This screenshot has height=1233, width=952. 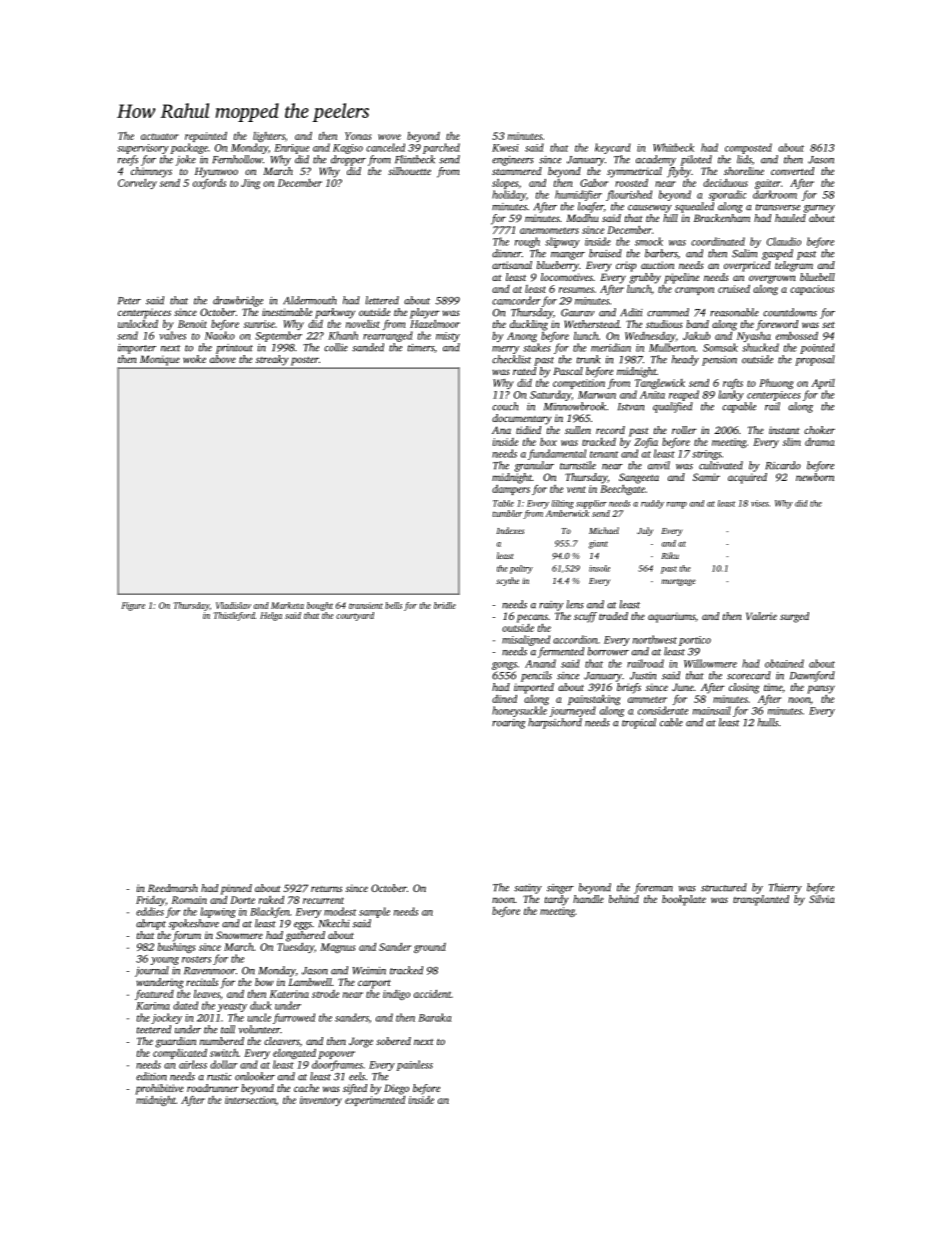 I want to click on above, so click(x=223, y=359).
